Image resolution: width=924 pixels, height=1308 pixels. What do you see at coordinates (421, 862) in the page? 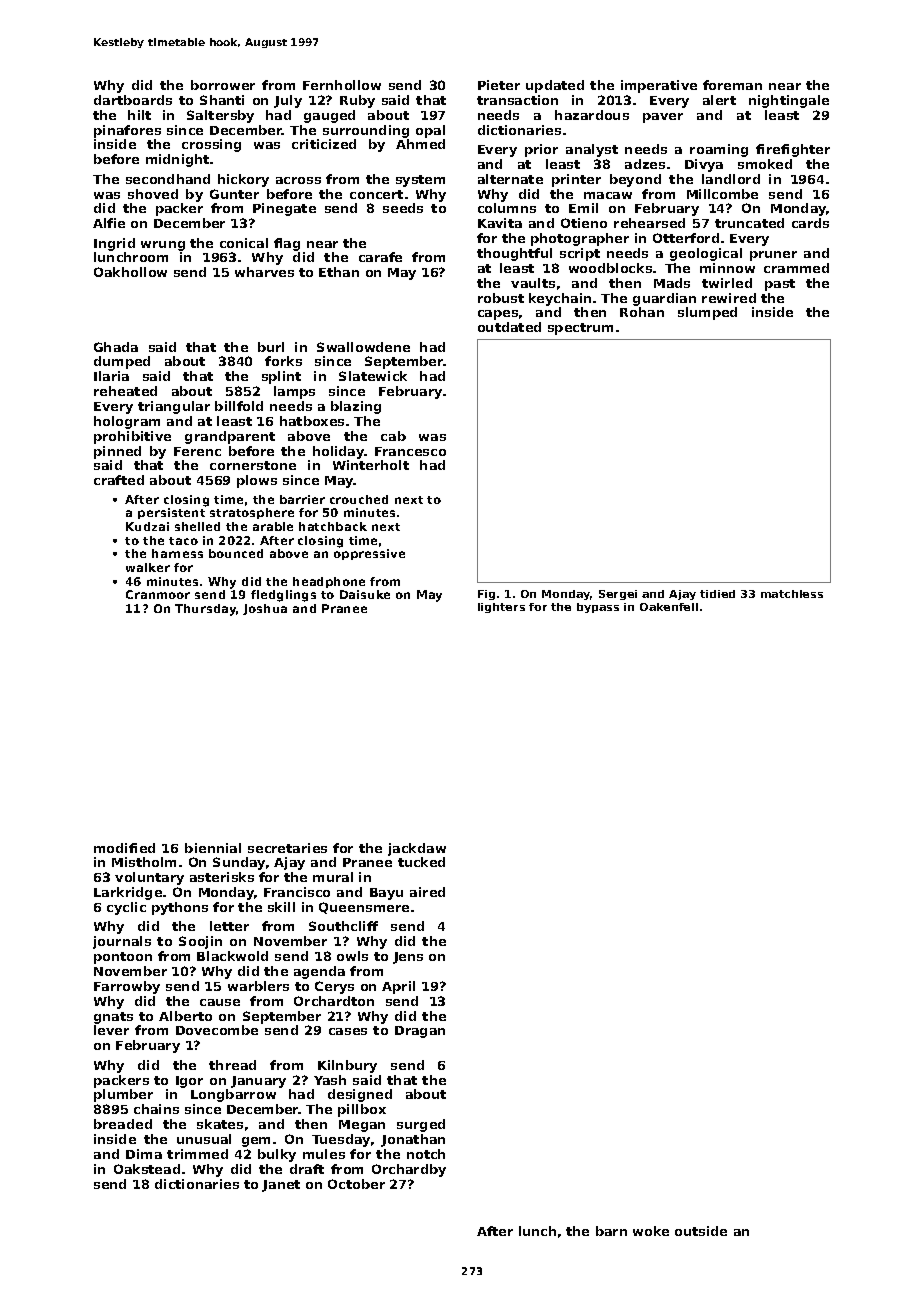
I see `tucked` at bounding box center [421, 862].
